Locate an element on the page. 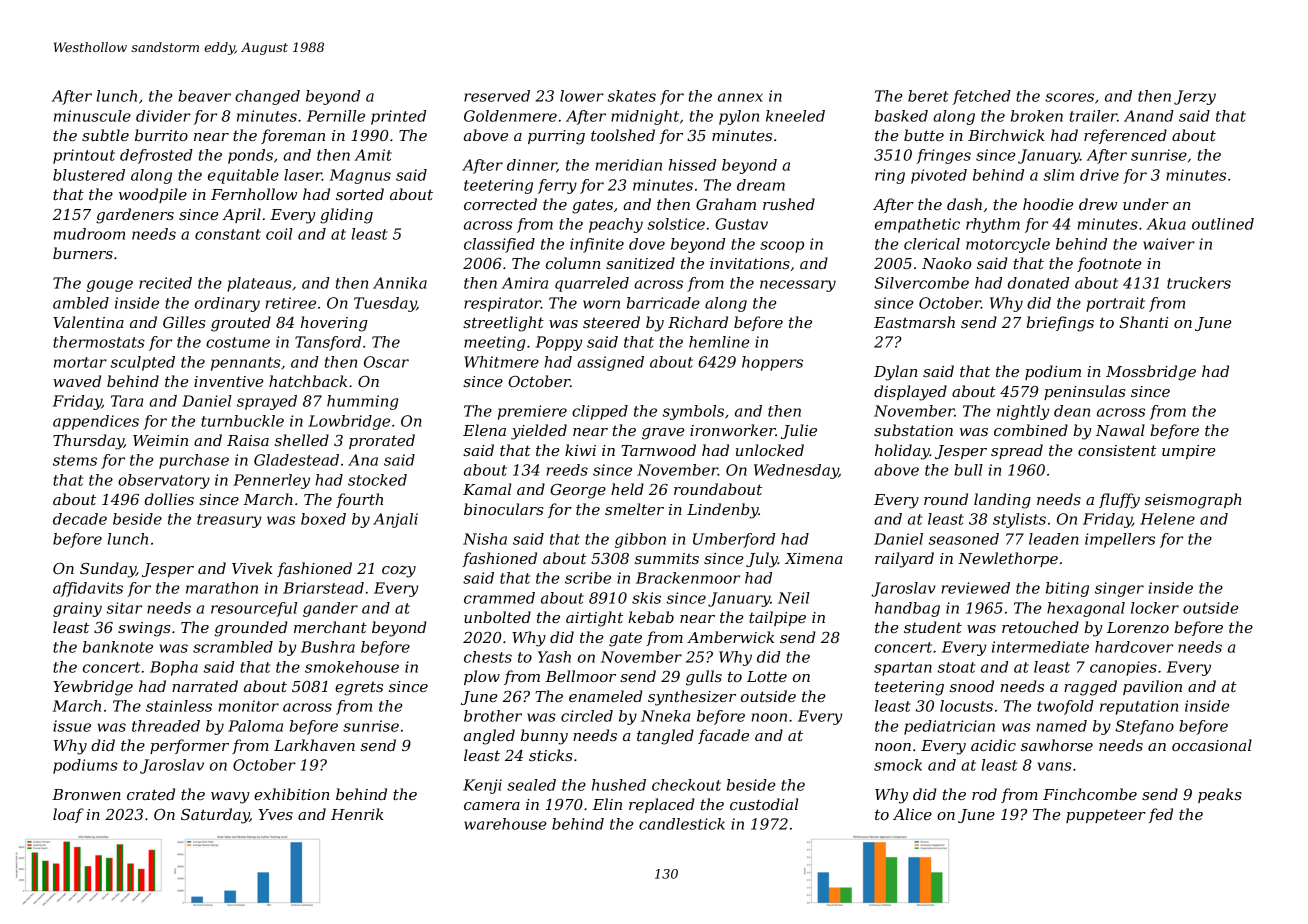 This image has height=924, width=1308. butte is located at coordinates (924, 135).
